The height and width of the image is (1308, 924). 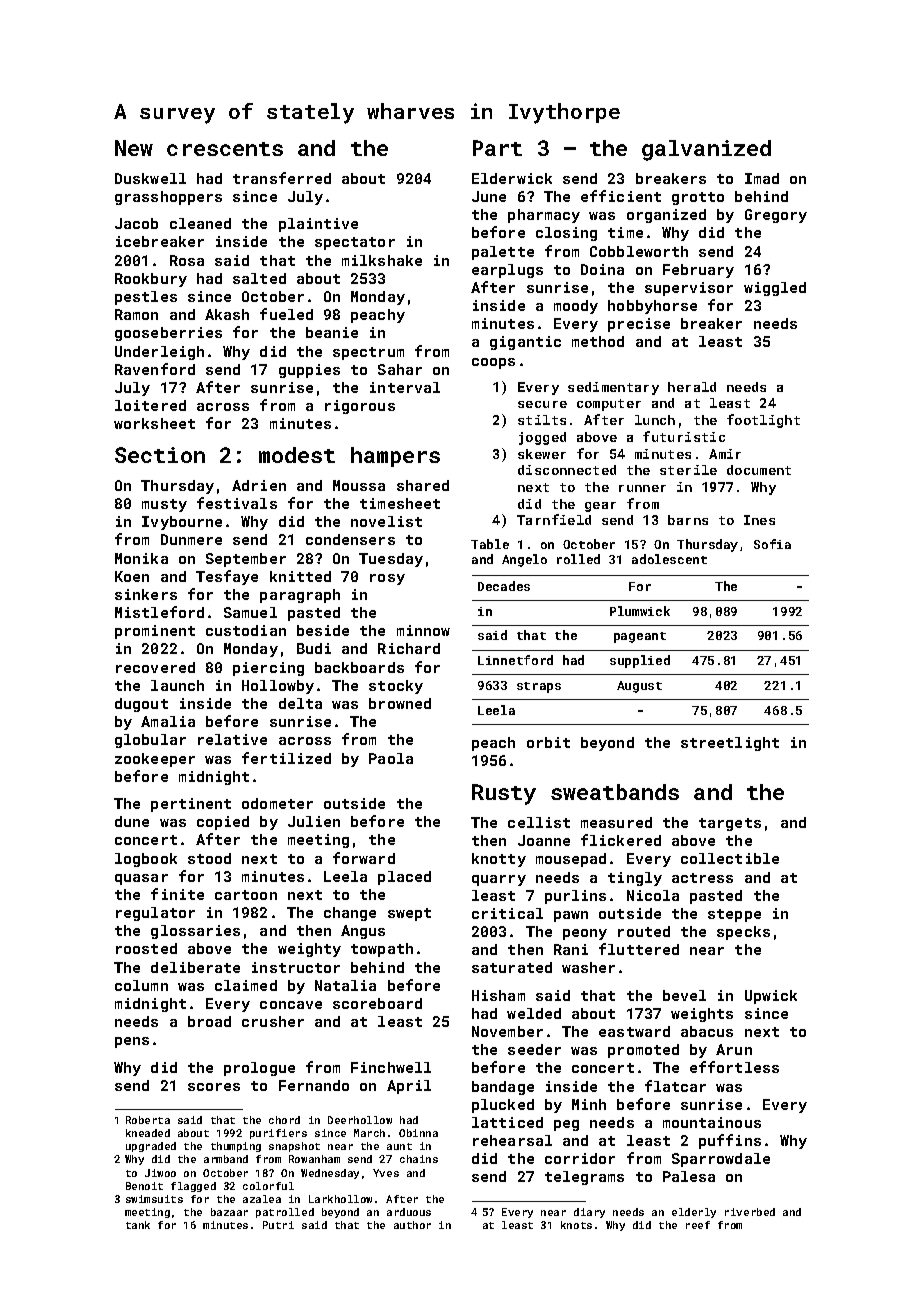 What do you see at coordinates (609, 405) in the image?
I see `computer` at bounding box center [609, 405].
